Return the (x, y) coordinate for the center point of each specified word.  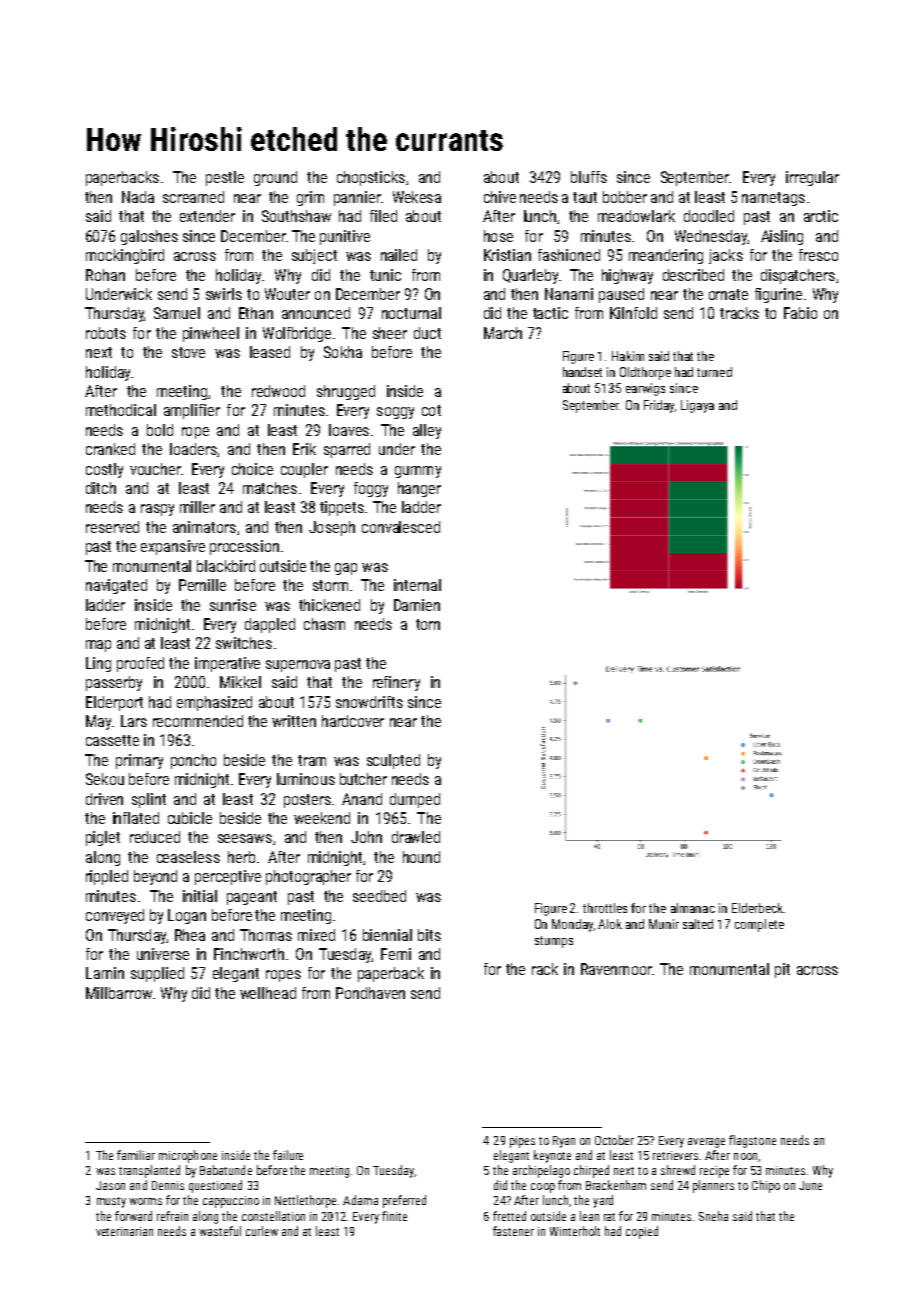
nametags (773, 199)
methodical (121, 410)
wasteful (220, 1231)
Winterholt (575, 1231)
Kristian (507, 255)
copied (642, 1232)
